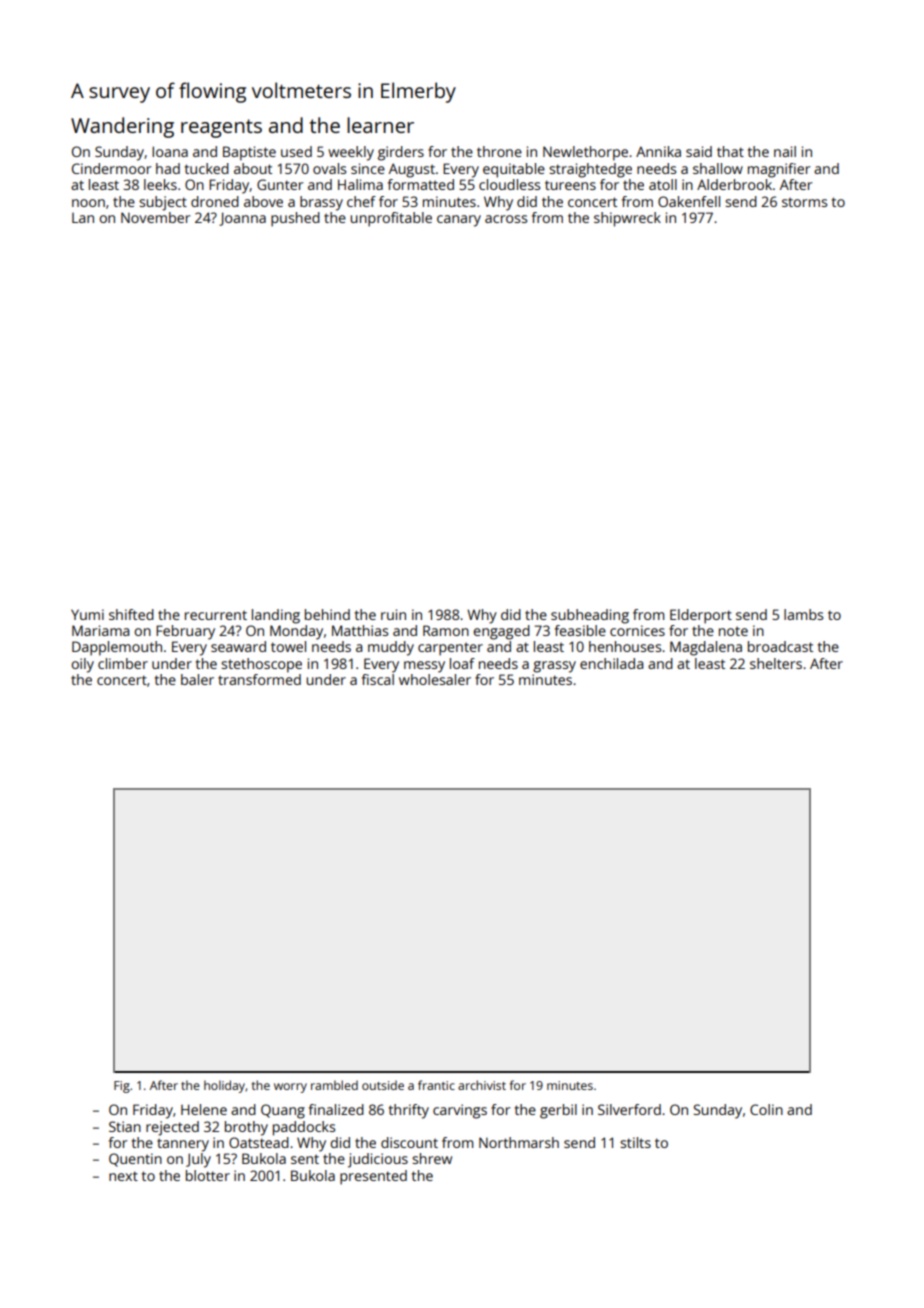 The width and height of the screenshot is (924, 1308). Describe the element at coordinates (590, 616) in the screenshot. I see `subheading` at that location.
